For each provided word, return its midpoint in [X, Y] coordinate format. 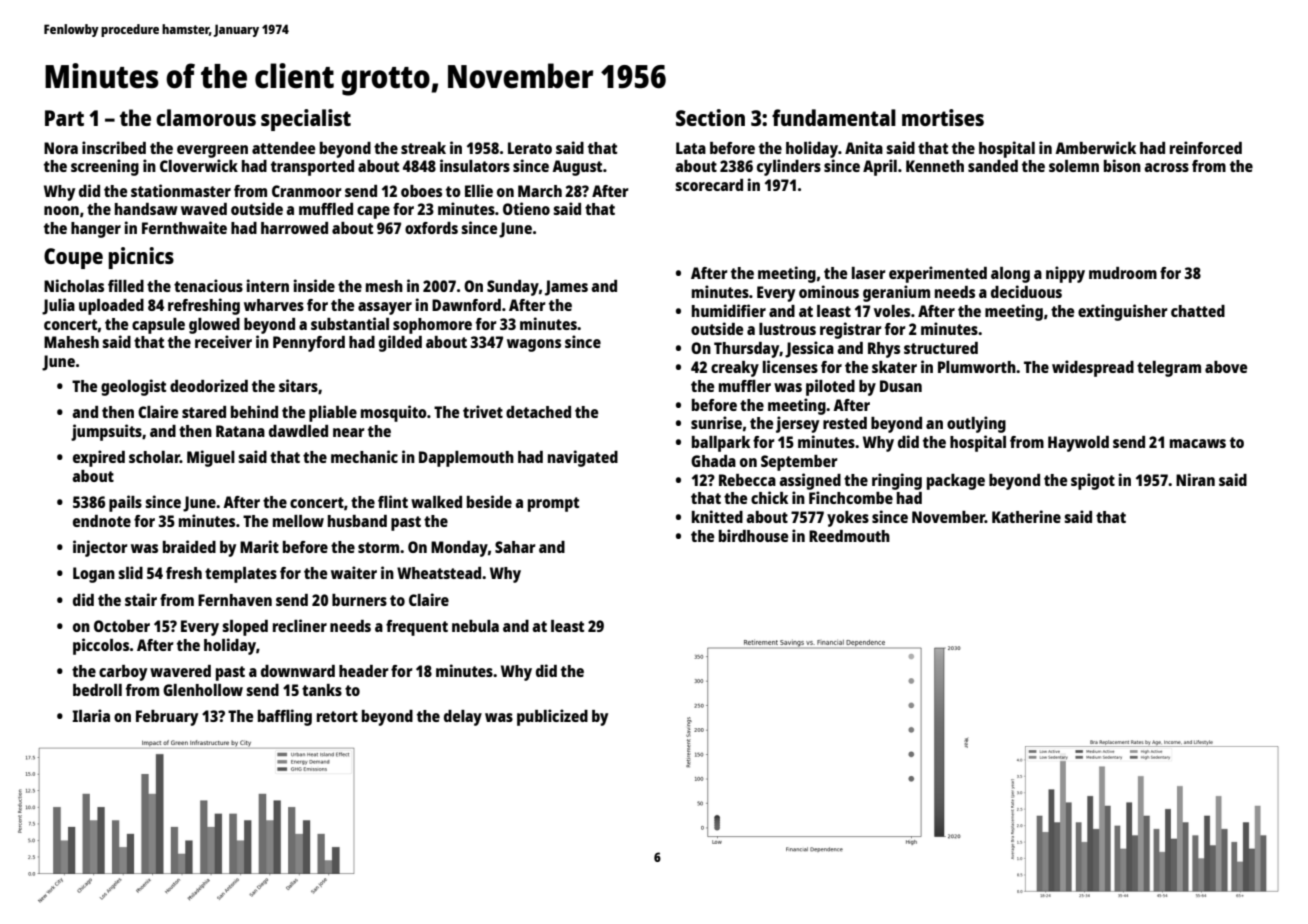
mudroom [1123, 273]
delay [463, 718]
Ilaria [91, 715]
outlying [976, 424]
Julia [58, 306]
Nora [61, 148]
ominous [829, 291]
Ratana [240, 431]
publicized [552, 717]
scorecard [709, 185]
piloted [830, 387]
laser [869, 273]
